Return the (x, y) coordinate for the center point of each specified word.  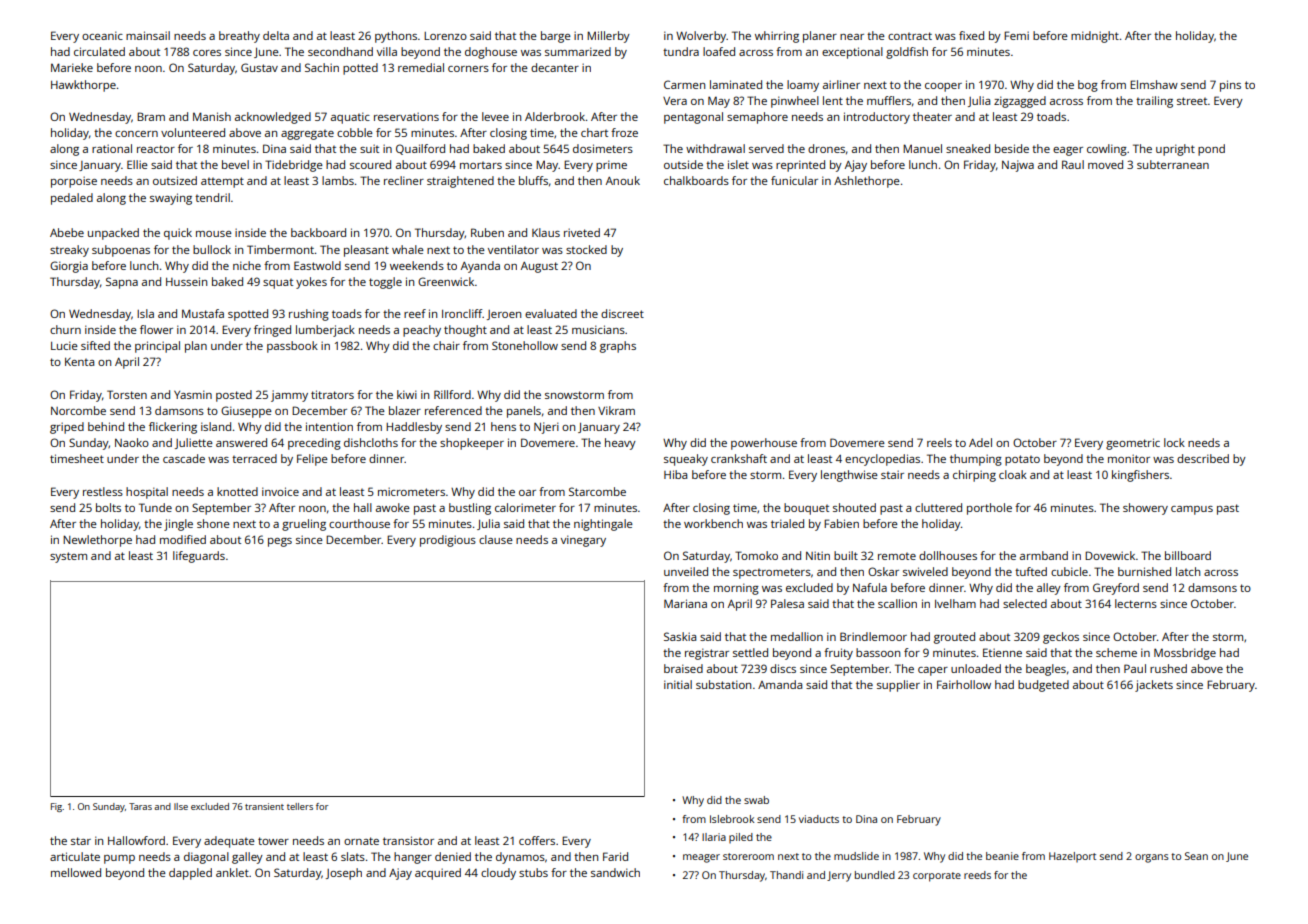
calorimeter (525, 507)
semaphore (757, 118)
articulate (75, 856)
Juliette (194, 443)
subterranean (1173, 164)
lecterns (1136, 603)
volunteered (193, 132)
